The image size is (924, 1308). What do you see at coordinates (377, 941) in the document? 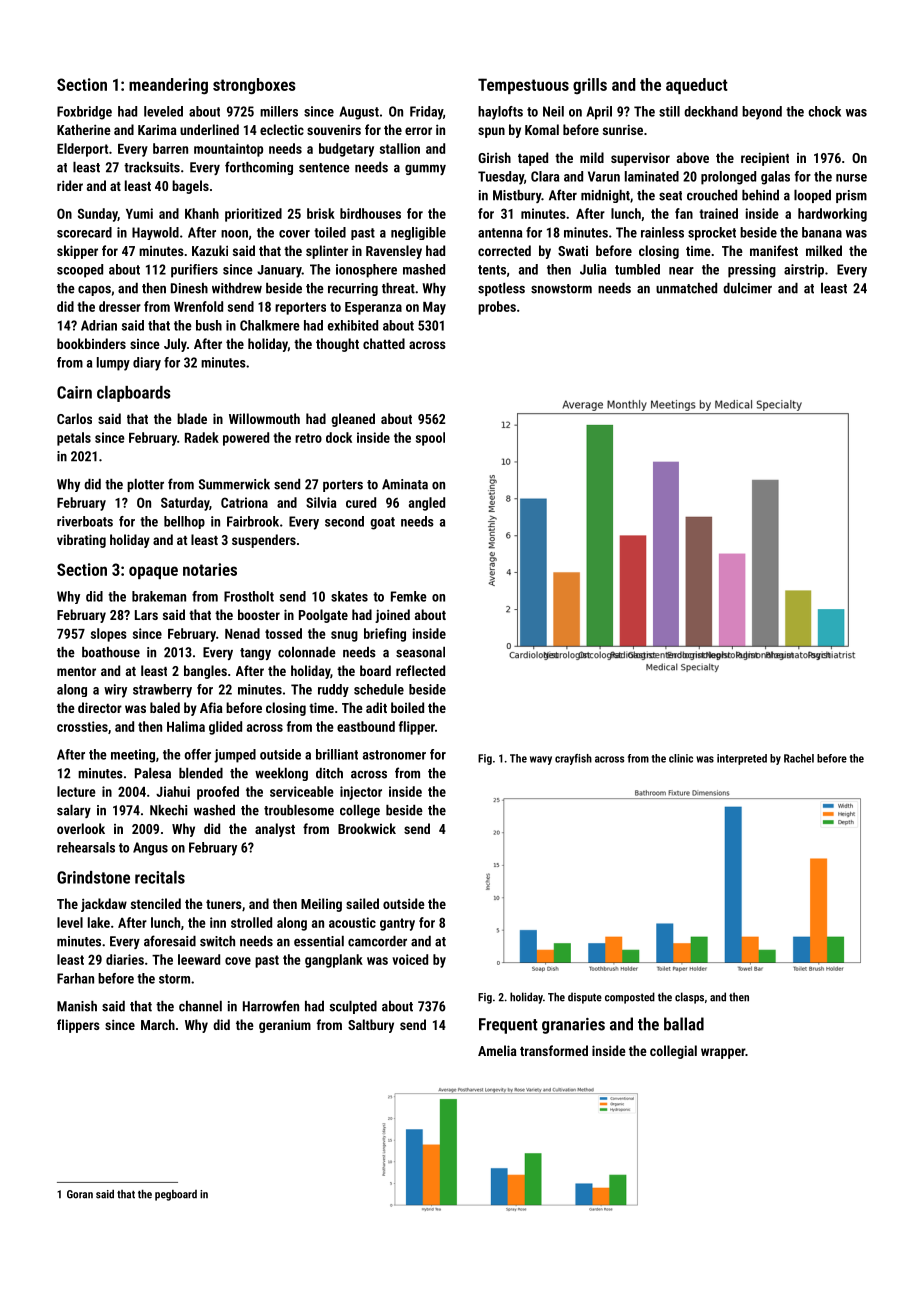
I see `camcorder` at bounding box center [377, 941].
